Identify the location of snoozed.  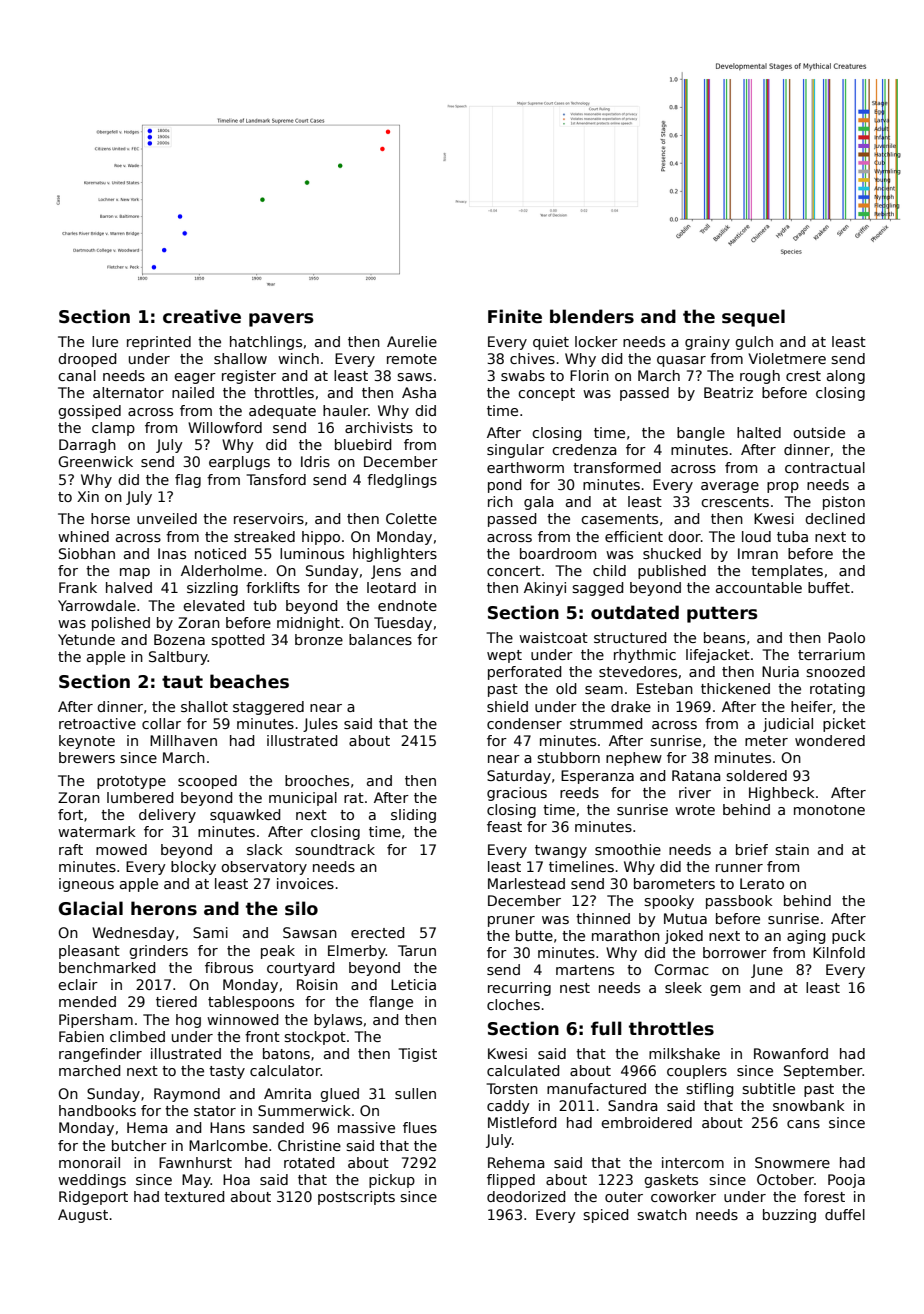
(835, 671).
